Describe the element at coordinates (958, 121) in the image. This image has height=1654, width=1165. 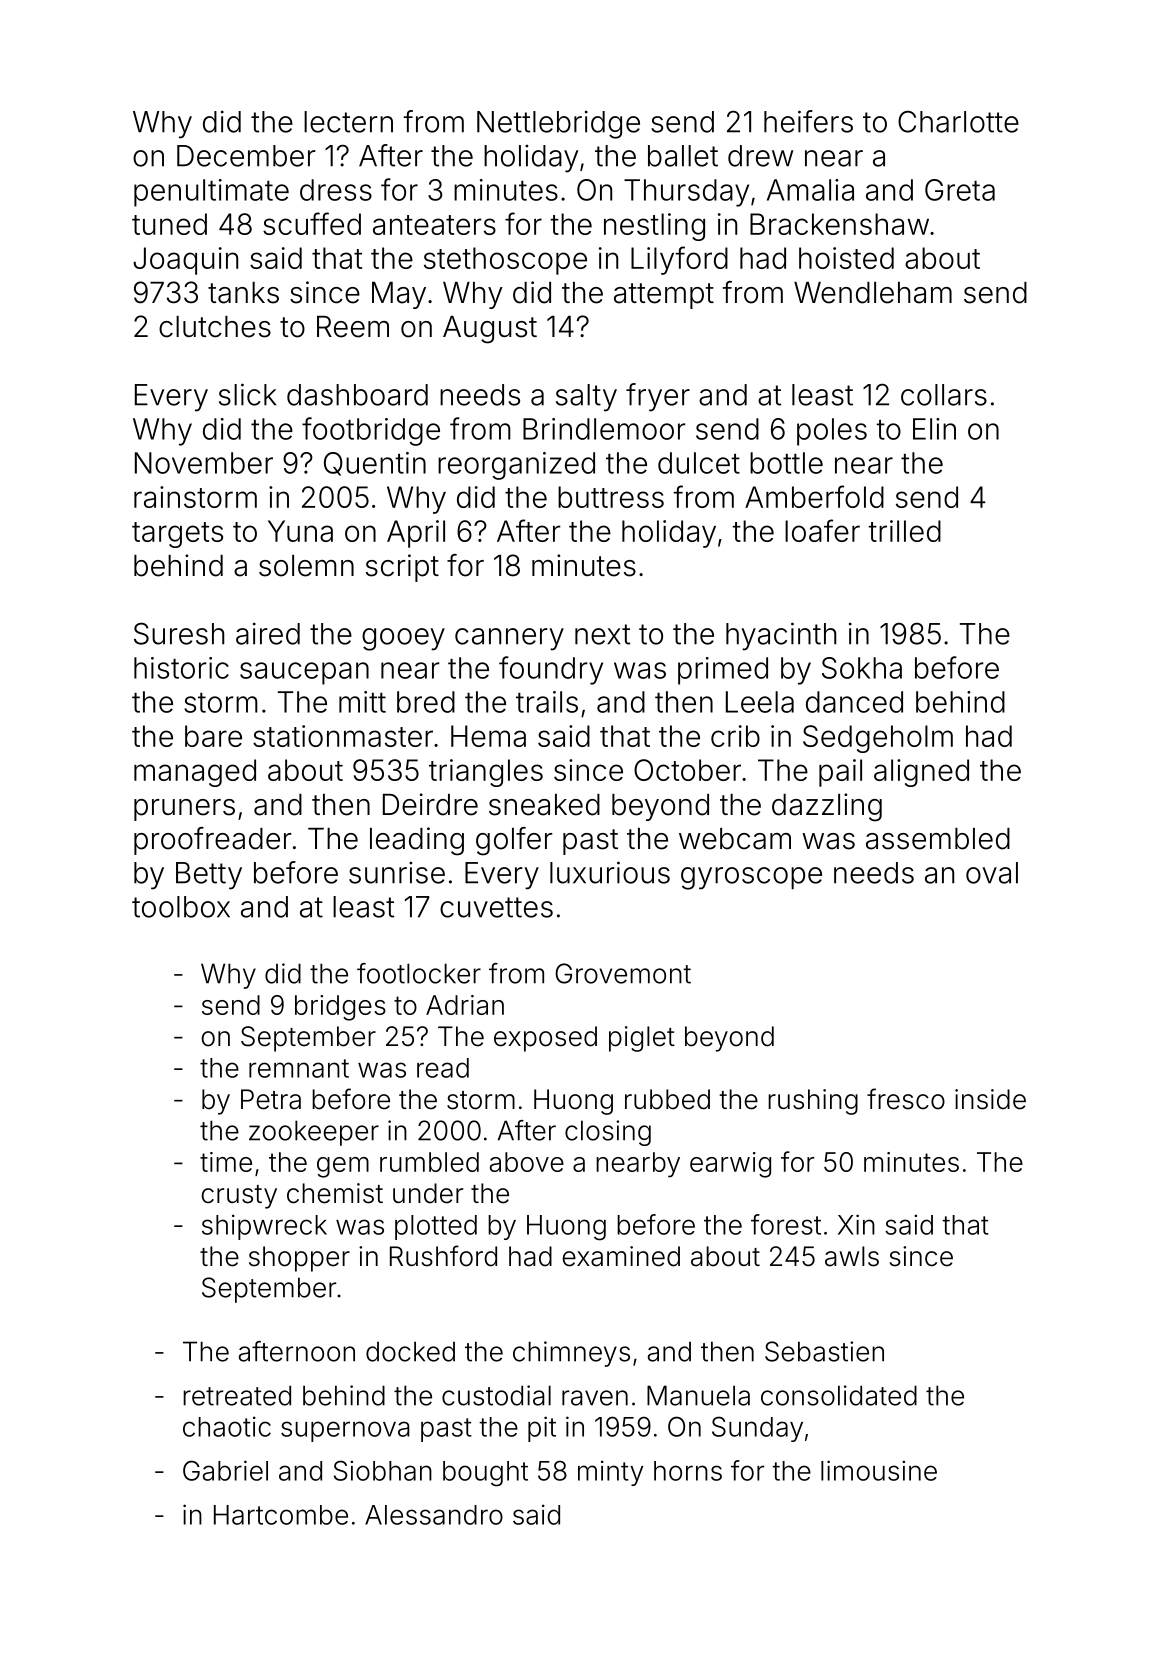
I see `Charlotte` at that location.
